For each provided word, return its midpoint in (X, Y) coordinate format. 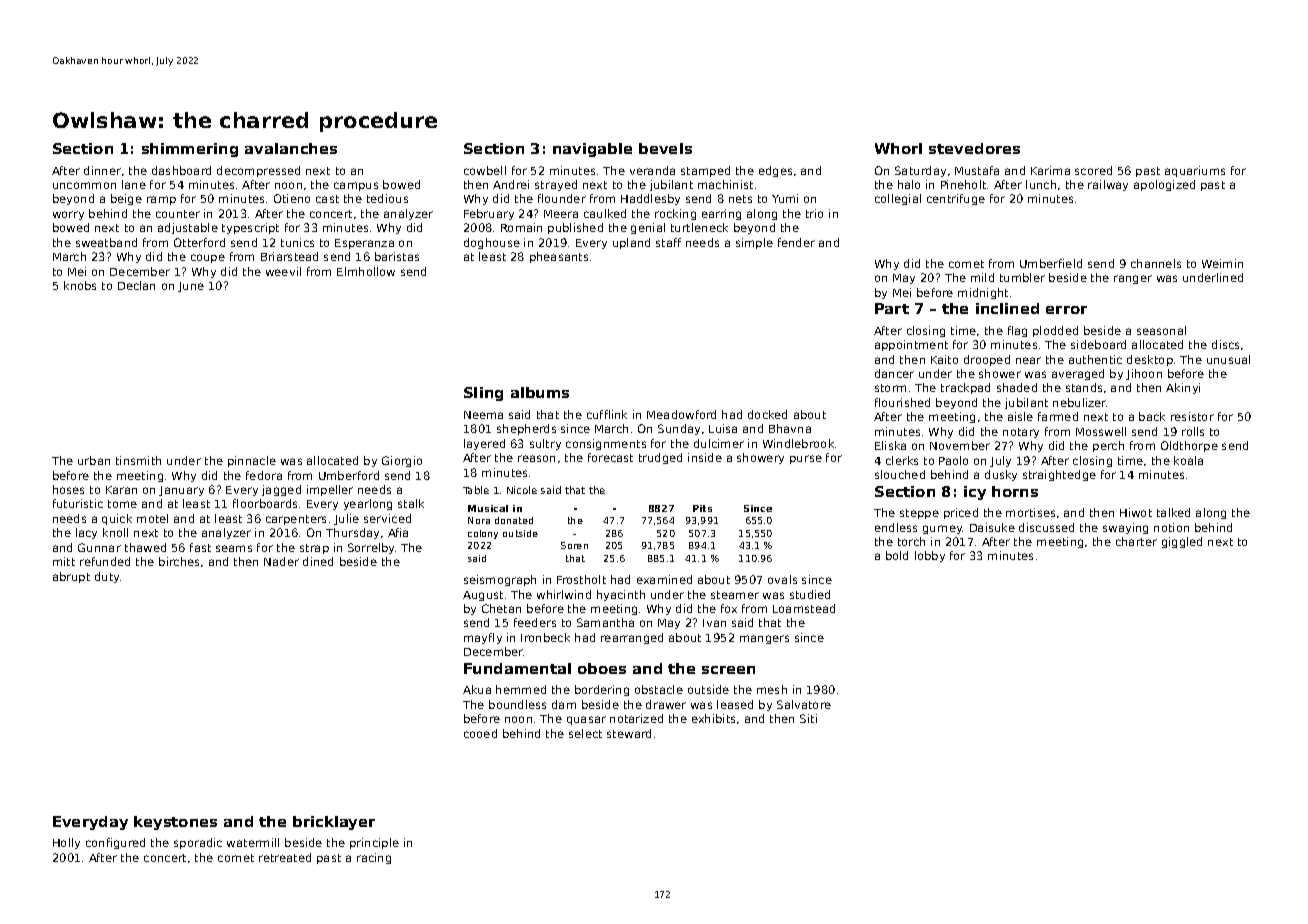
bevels (665, 148)
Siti (808, 718)
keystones (175, 823)
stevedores (974, 148)
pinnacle (252, 461)
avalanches (291, 148)
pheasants (559, 257)
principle (374, 843)
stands (1084, 387)
